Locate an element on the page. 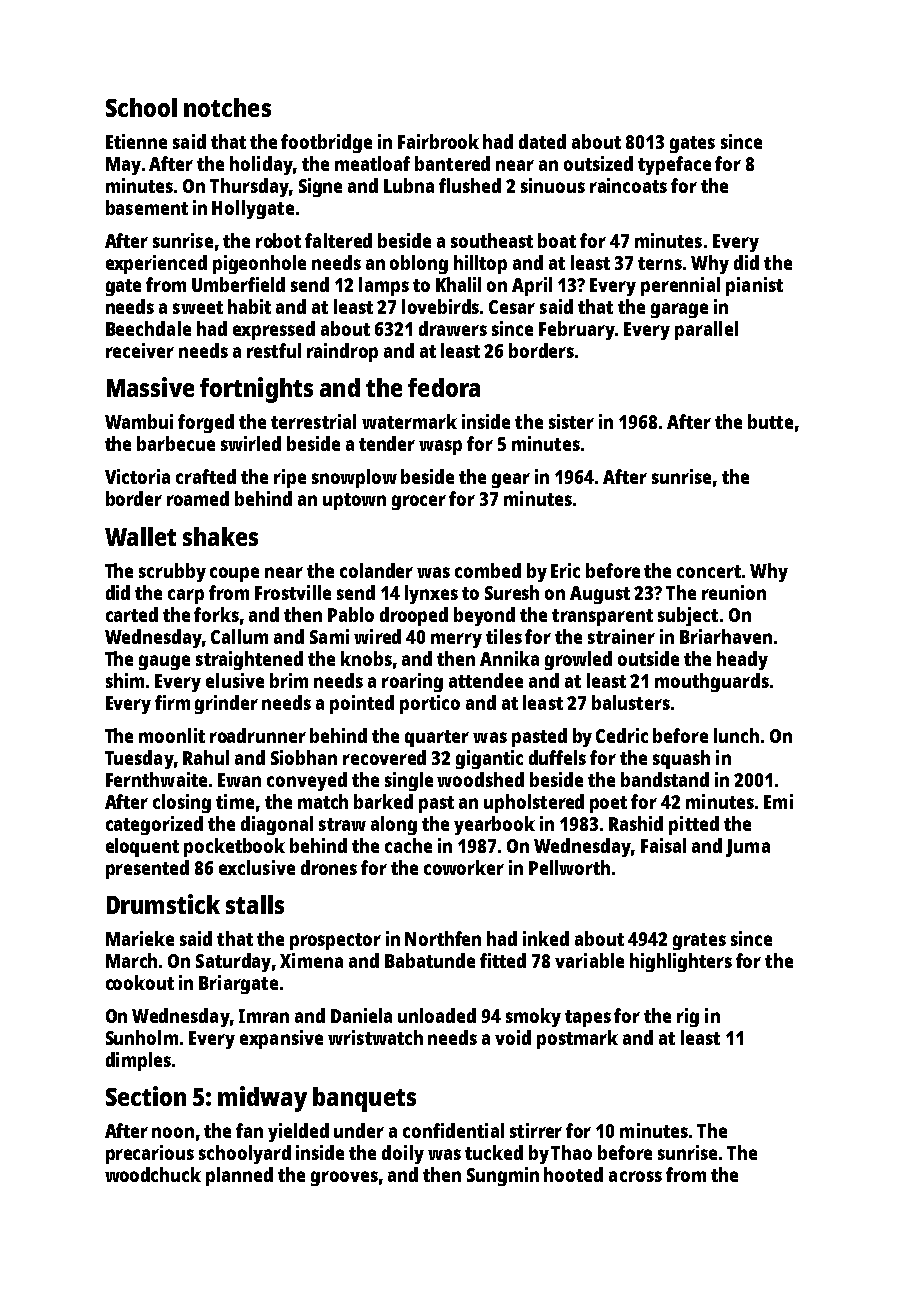  Thursday is located at coordinates (249, 187).
